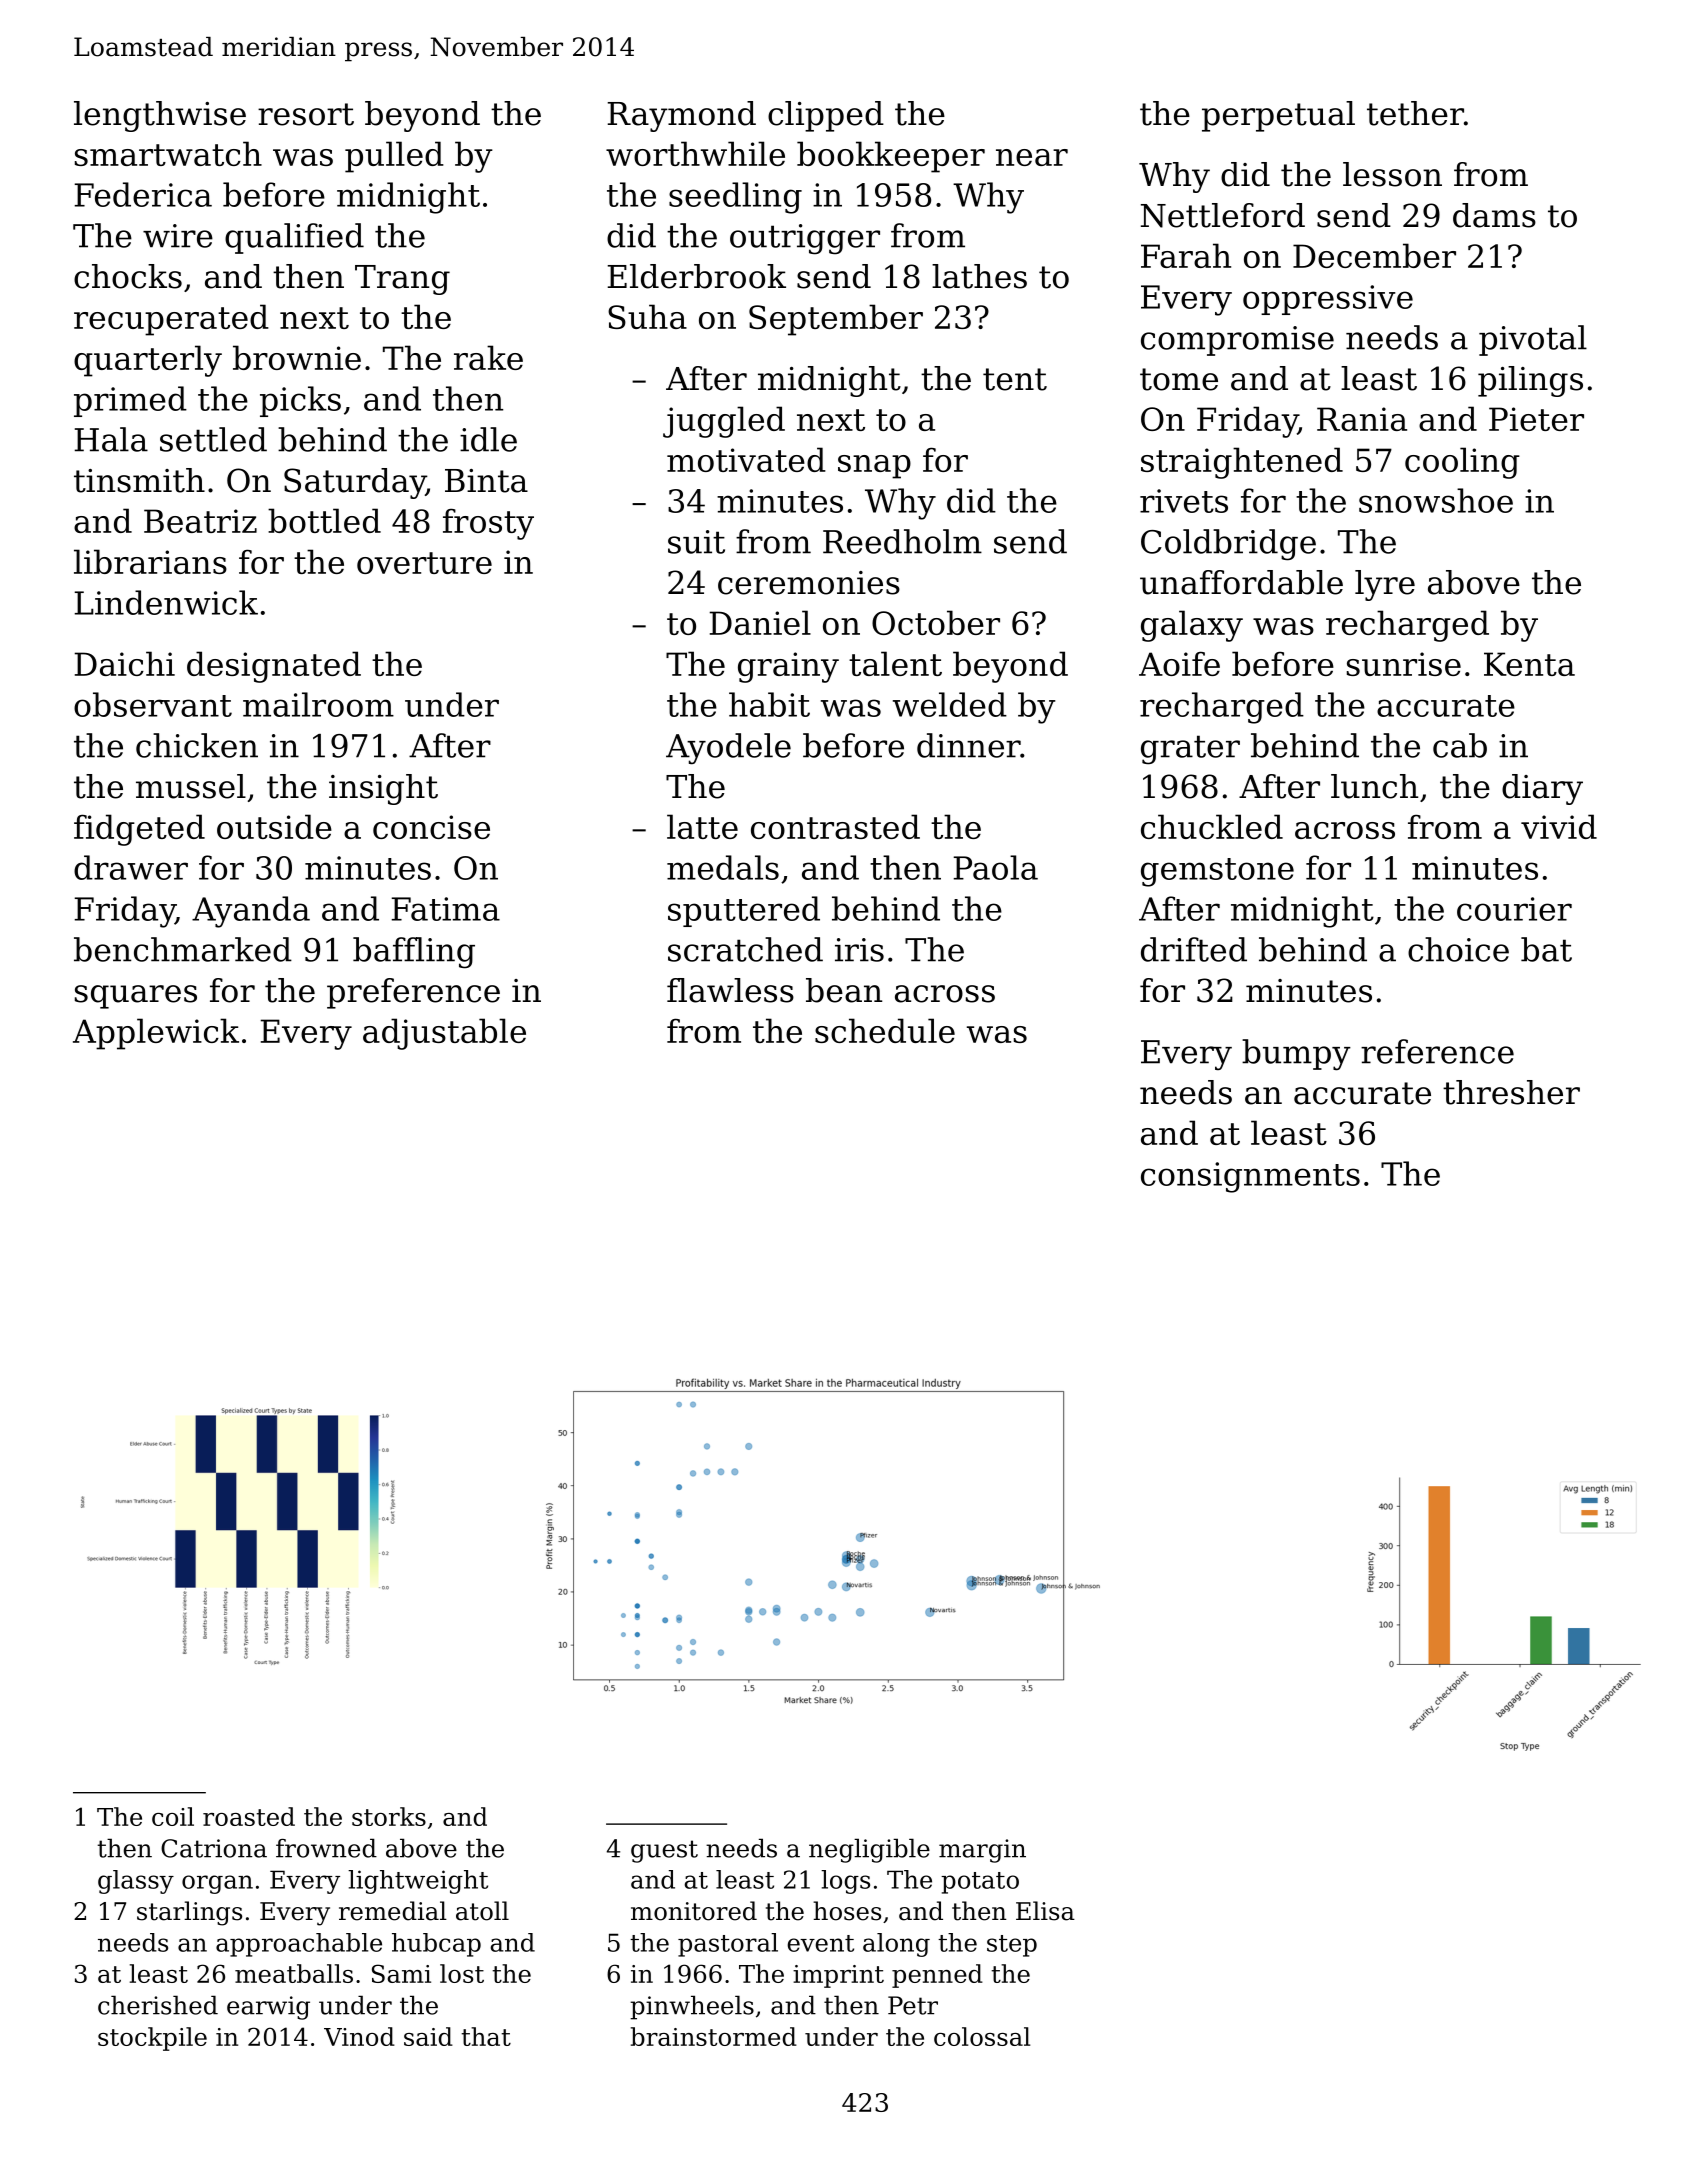 The image size is (1683, 2178). What do you see at coordinates (1460, 745) in the image?
I see `cab` at bounding box center [1460, 745].
